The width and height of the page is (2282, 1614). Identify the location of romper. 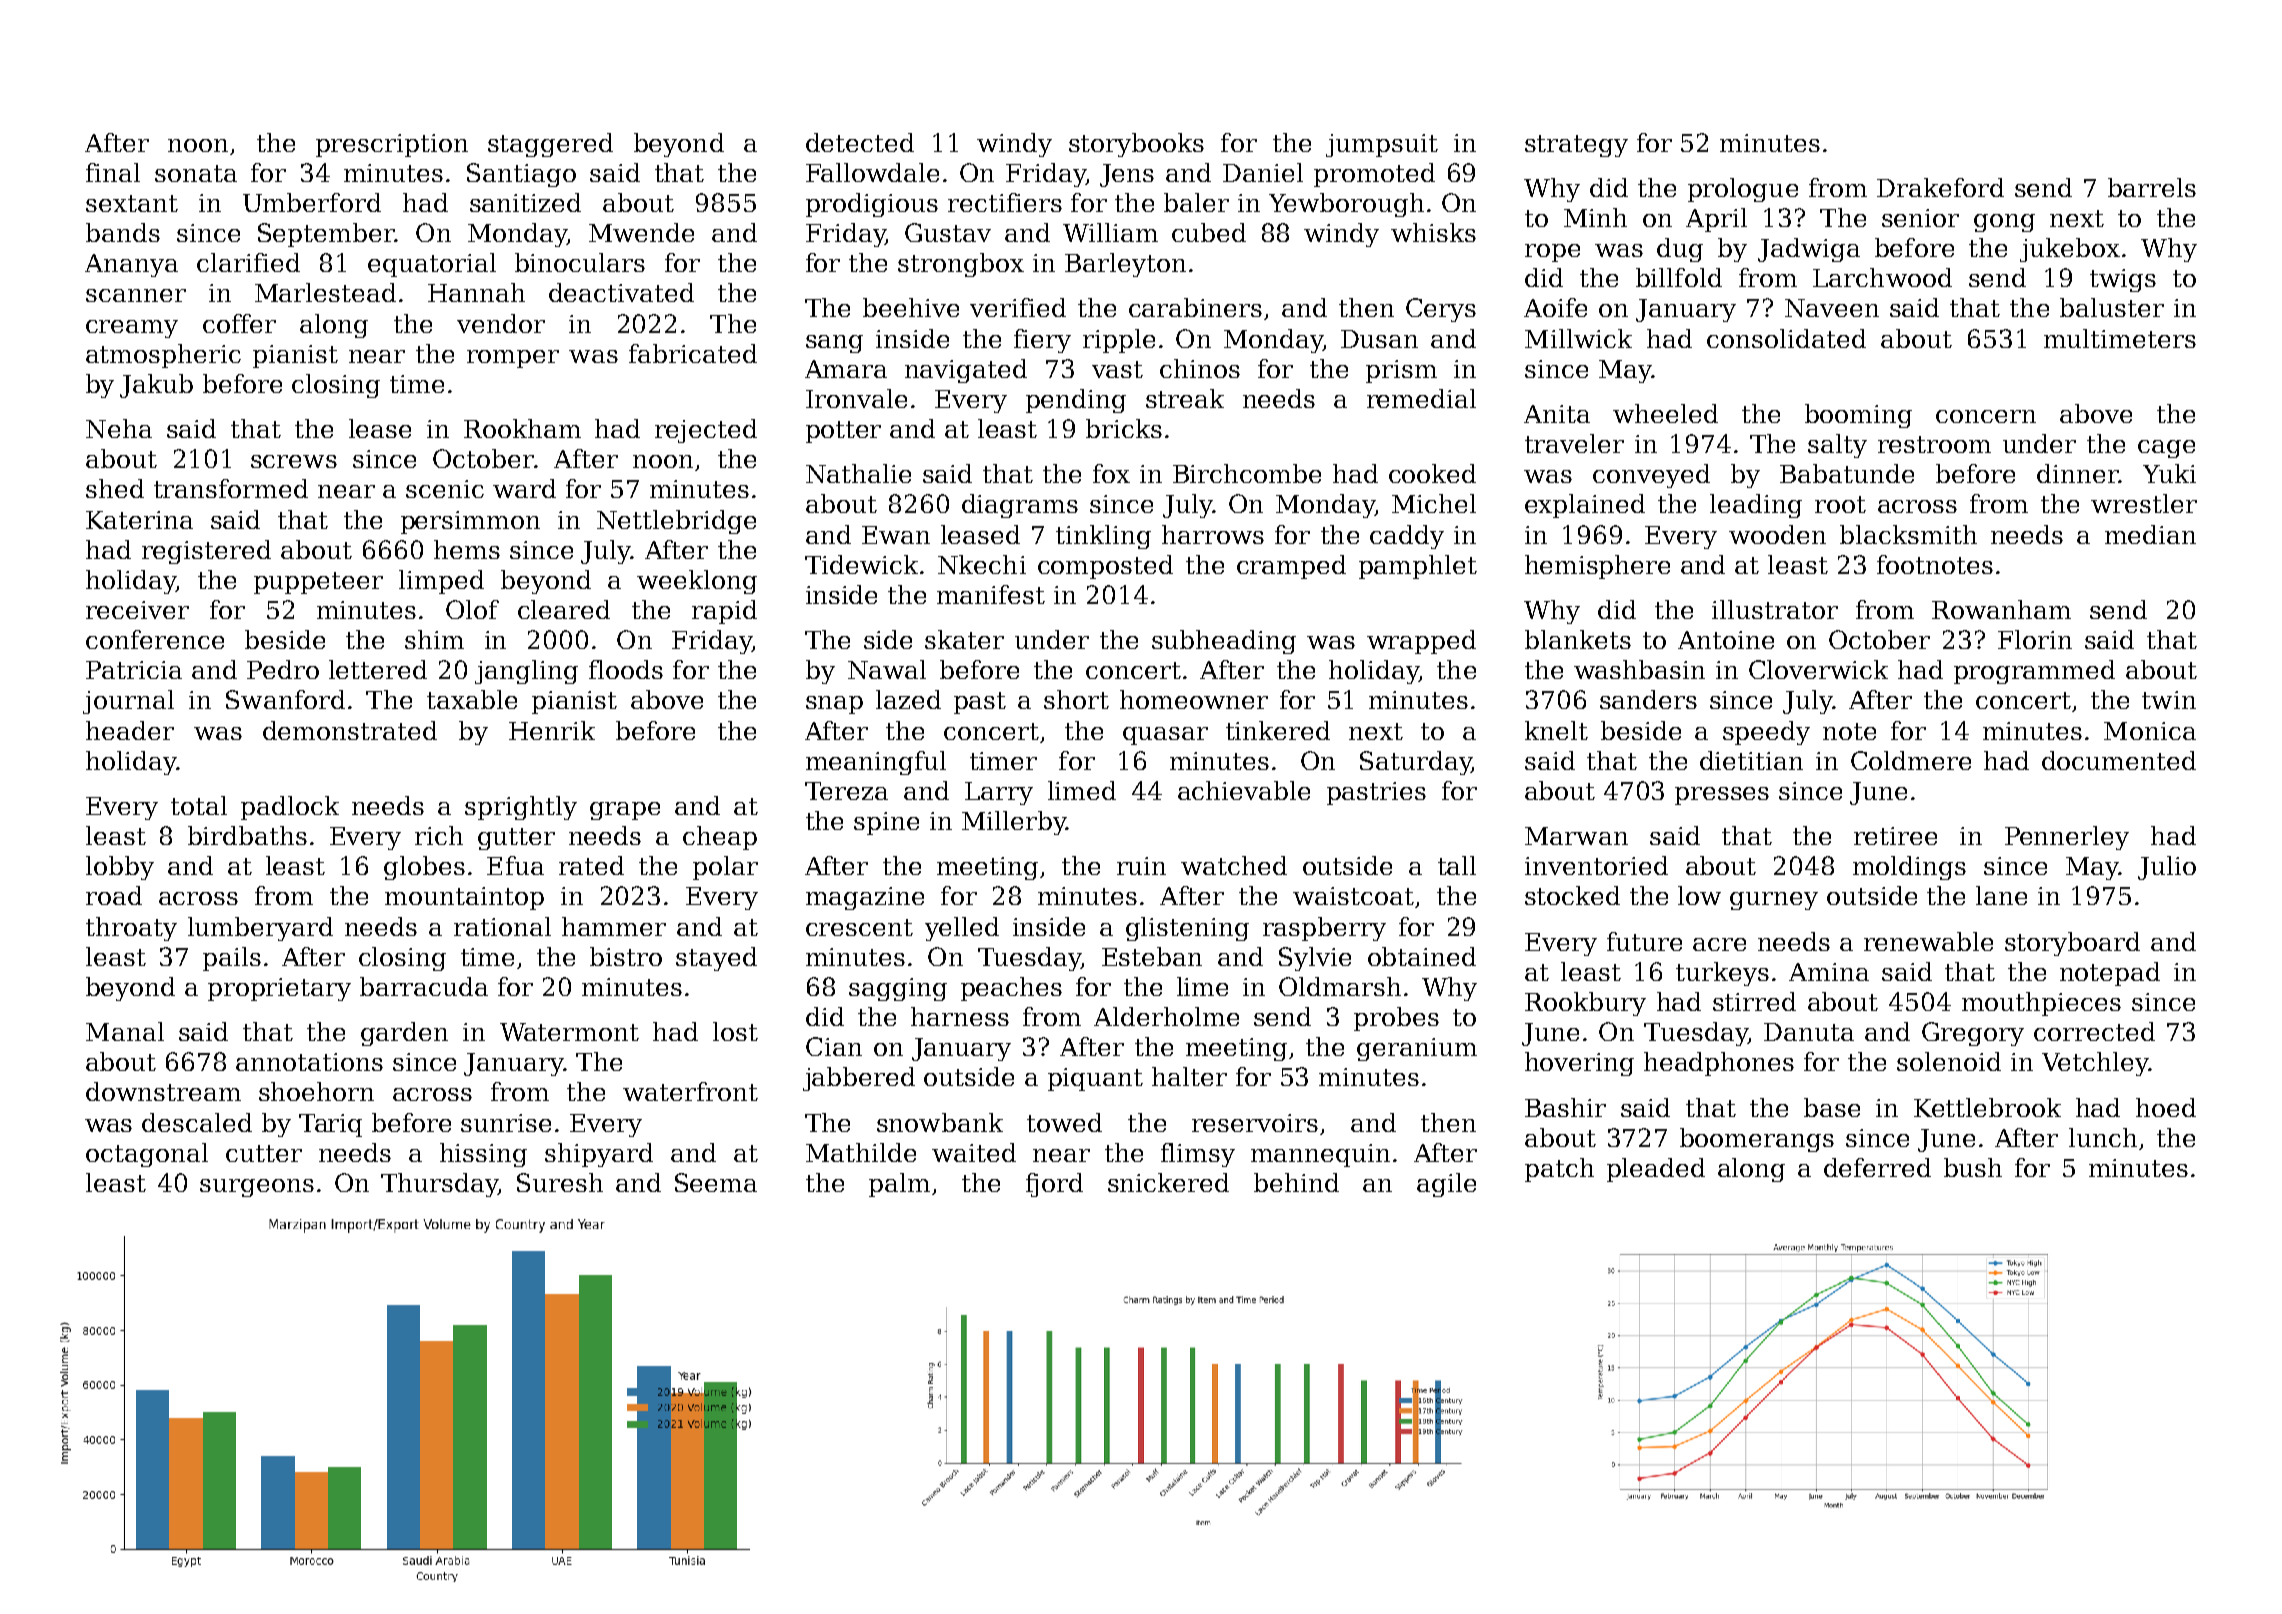
(513, 359).
